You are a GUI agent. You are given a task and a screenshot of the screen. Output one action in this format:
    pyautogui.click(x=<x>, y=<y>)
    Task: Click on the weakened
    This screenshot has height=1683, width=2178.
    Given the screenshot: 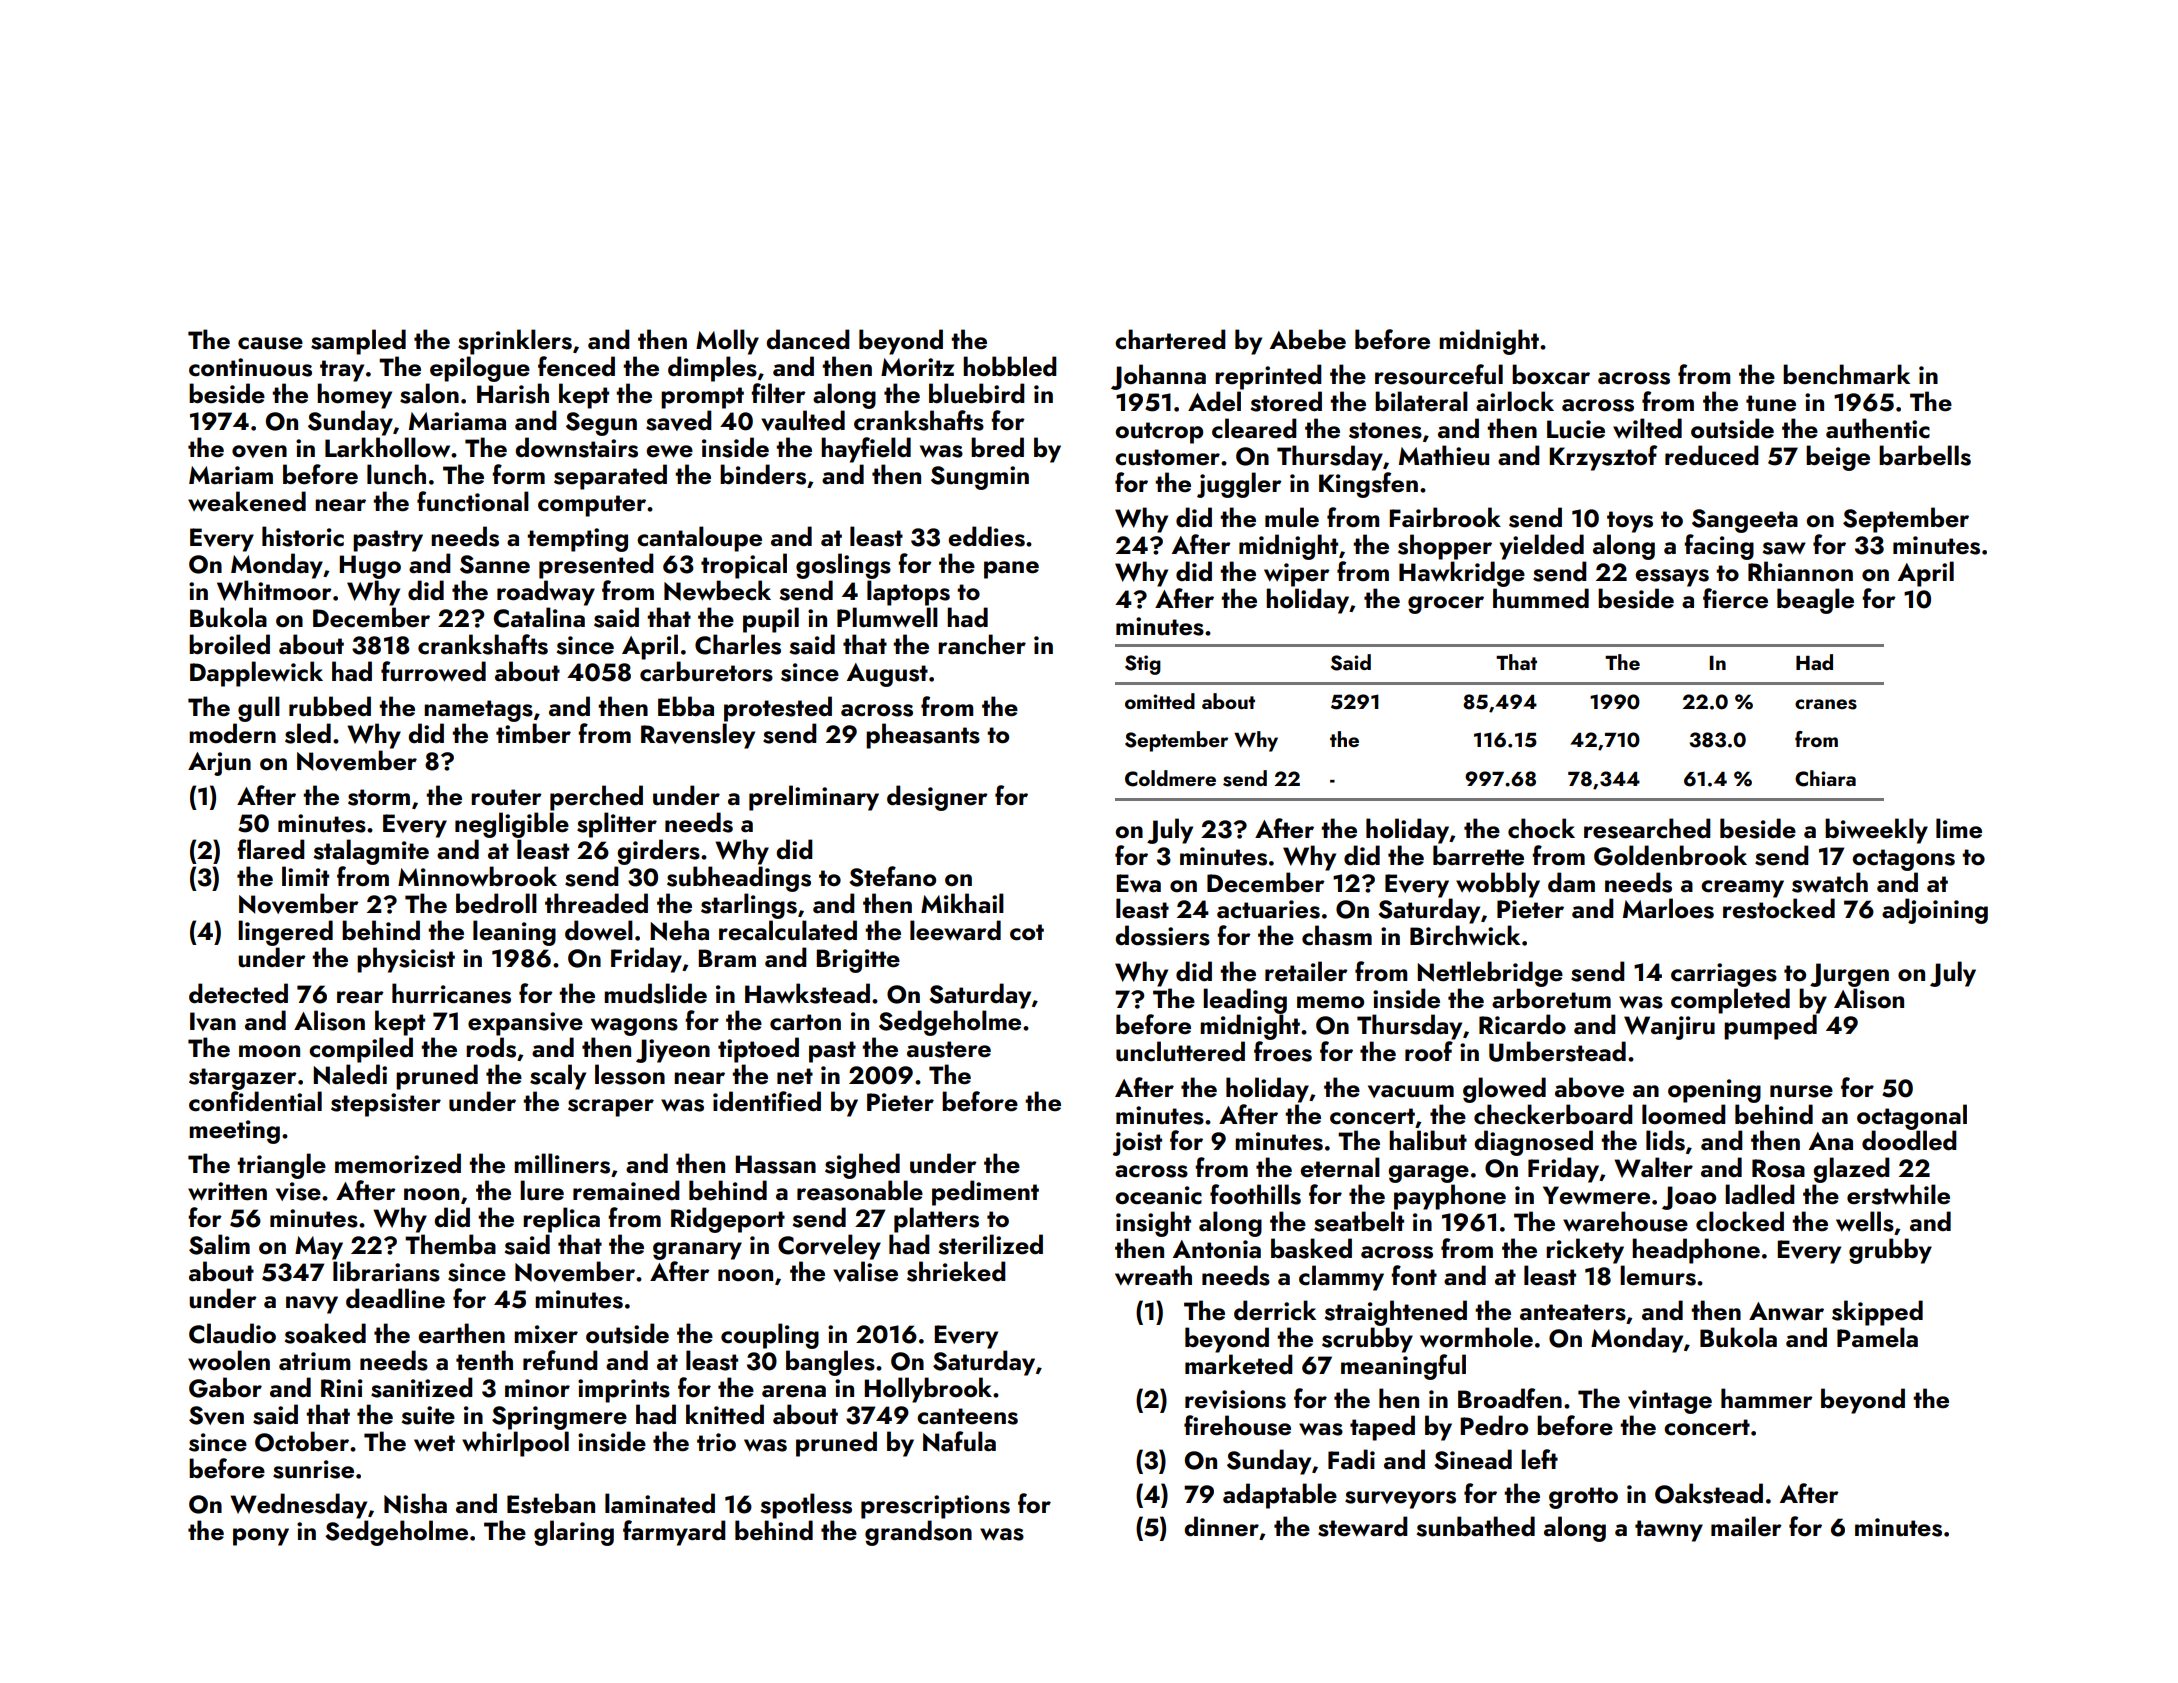 What is the action you would take?
    pyautogui.click(x=247, y=501)
